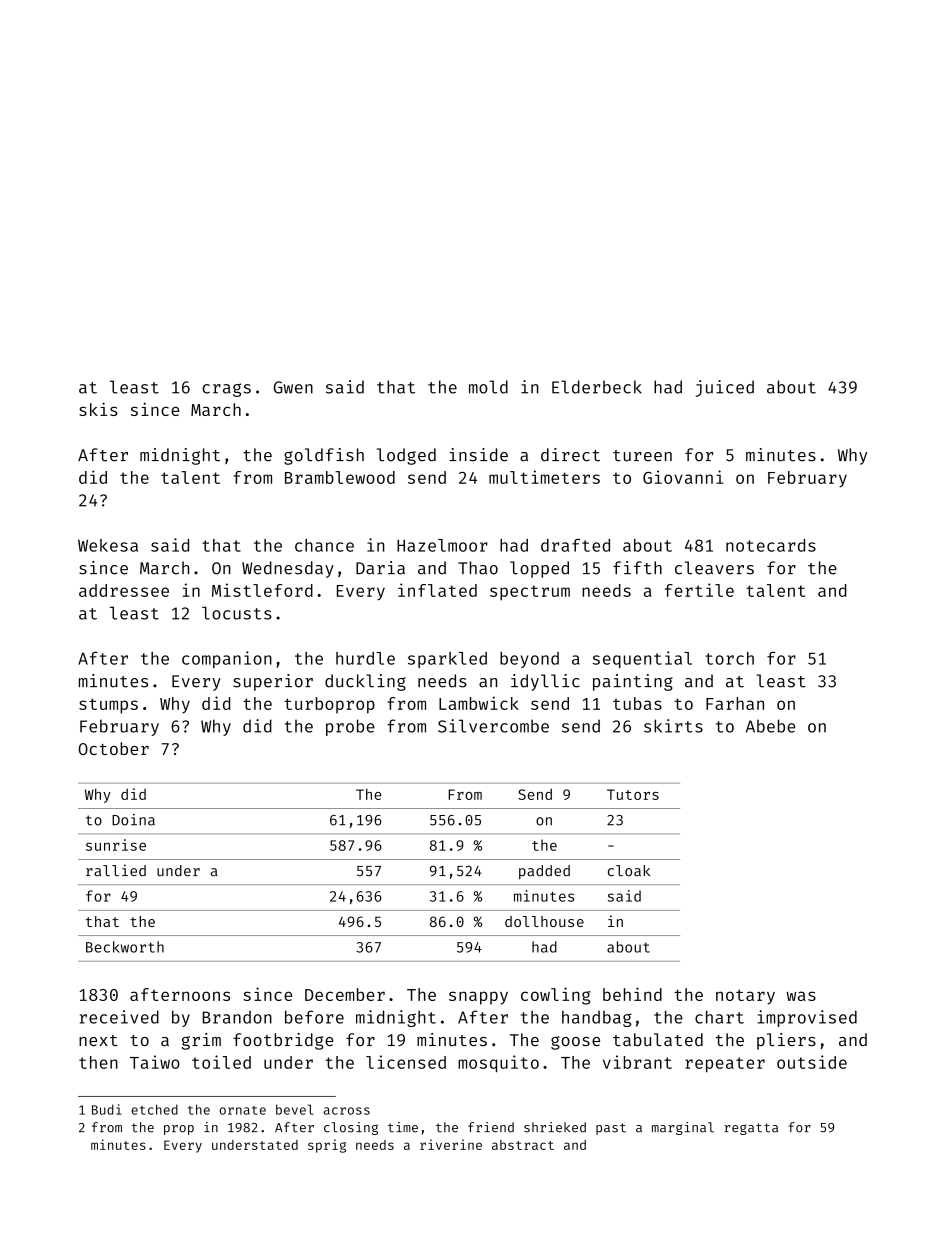 This screenshot has height=1233, width=952. I want to click on Gwen, so click(293, 387).
